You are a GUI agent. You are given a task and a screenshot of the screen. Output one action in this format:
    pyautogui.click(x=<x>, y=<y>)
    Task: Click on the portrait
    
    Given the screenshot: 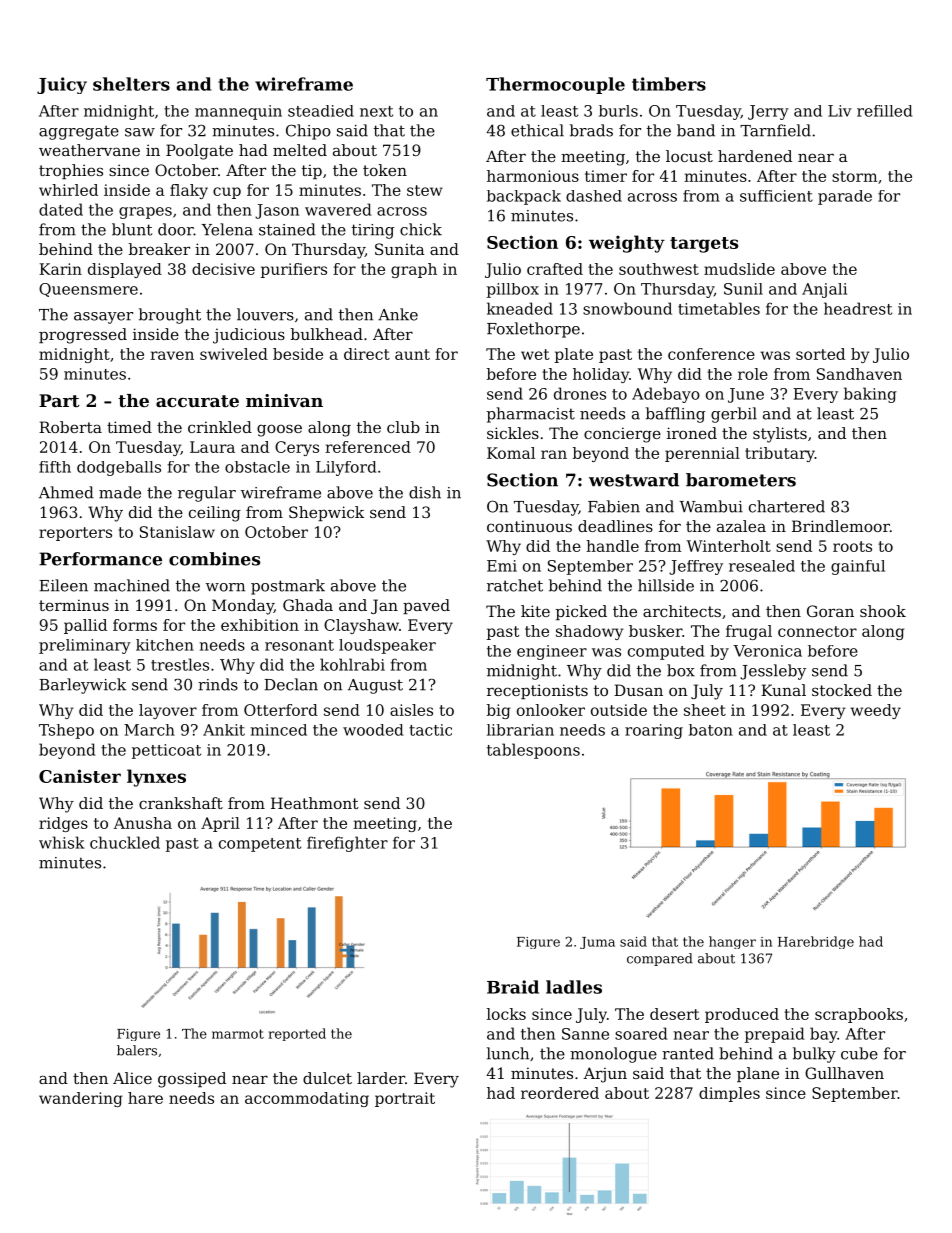 What is the action you would take?
    pyautogui.click(x=405, y=1099)
